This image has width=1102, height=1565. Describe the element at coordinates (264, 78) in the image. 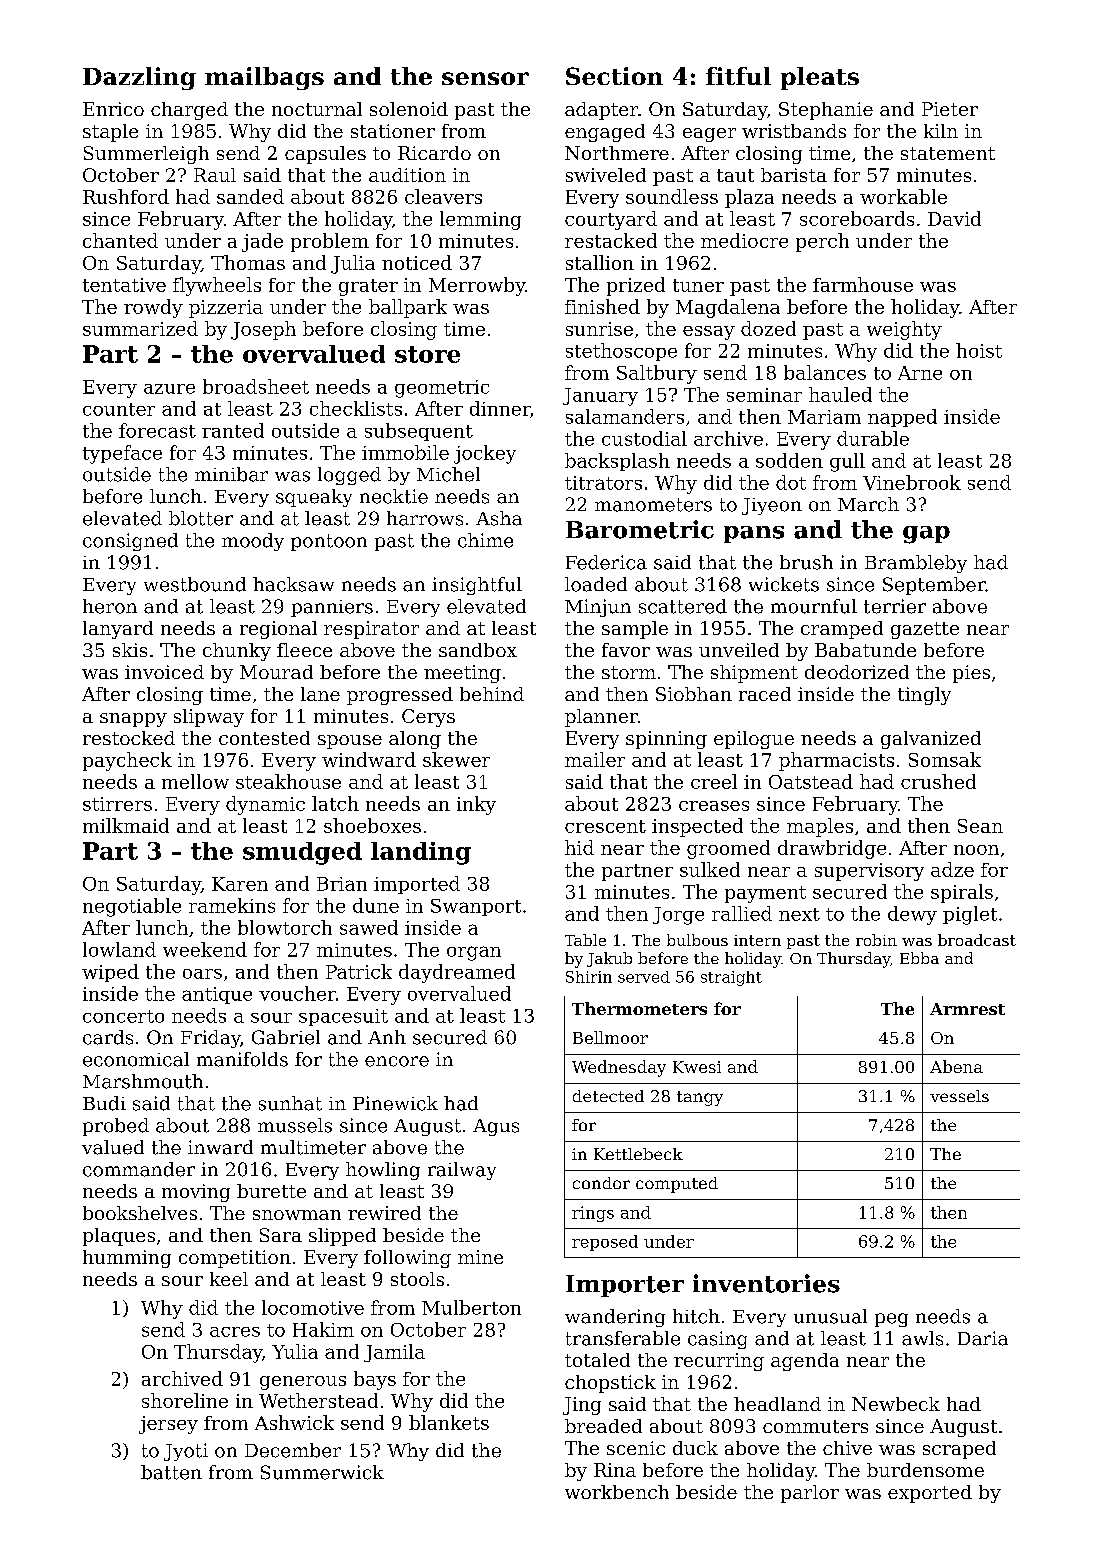

I see `mailbags` at that location.
